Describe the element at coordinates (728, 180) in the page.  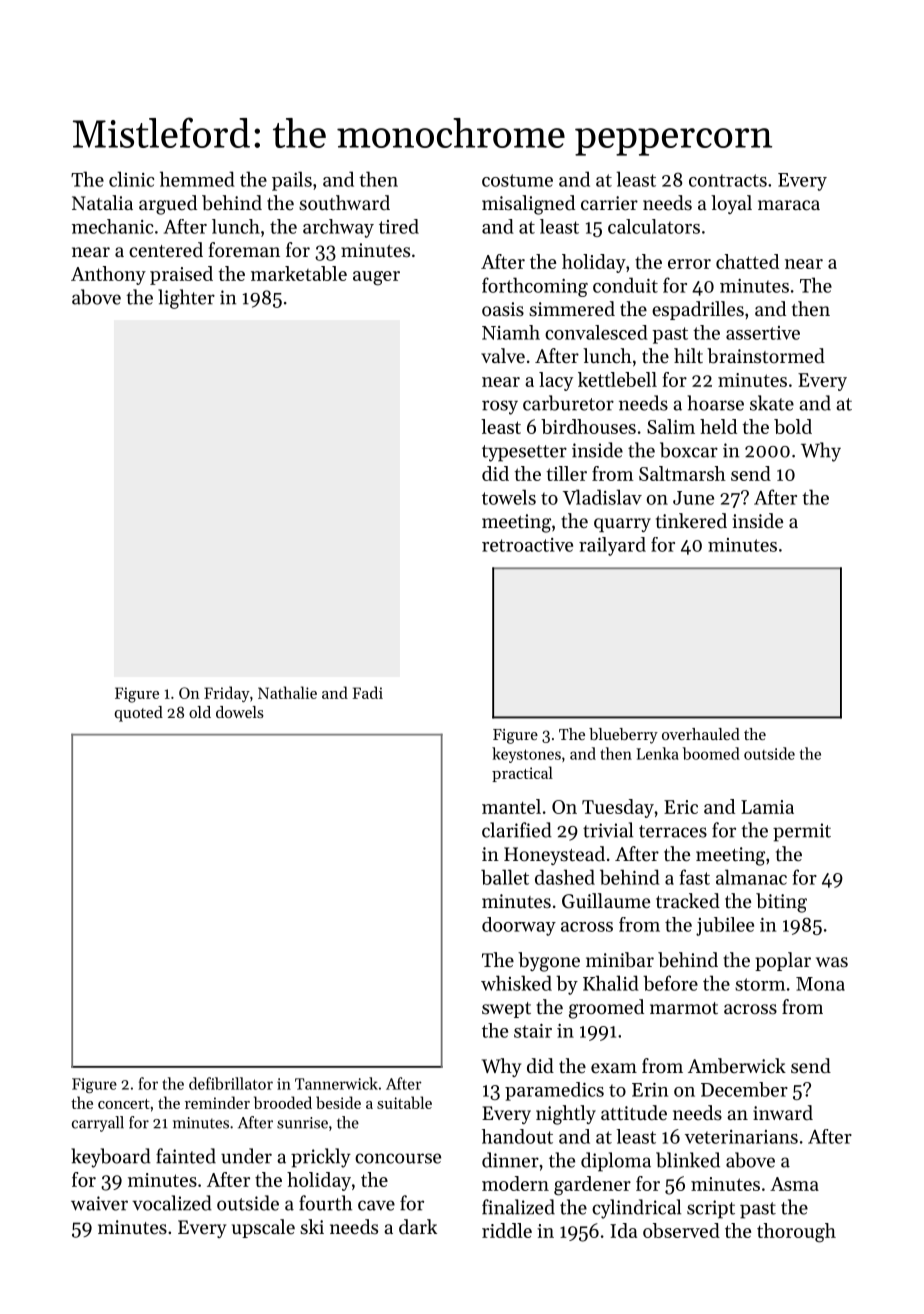
I see `contracts` at that location.
